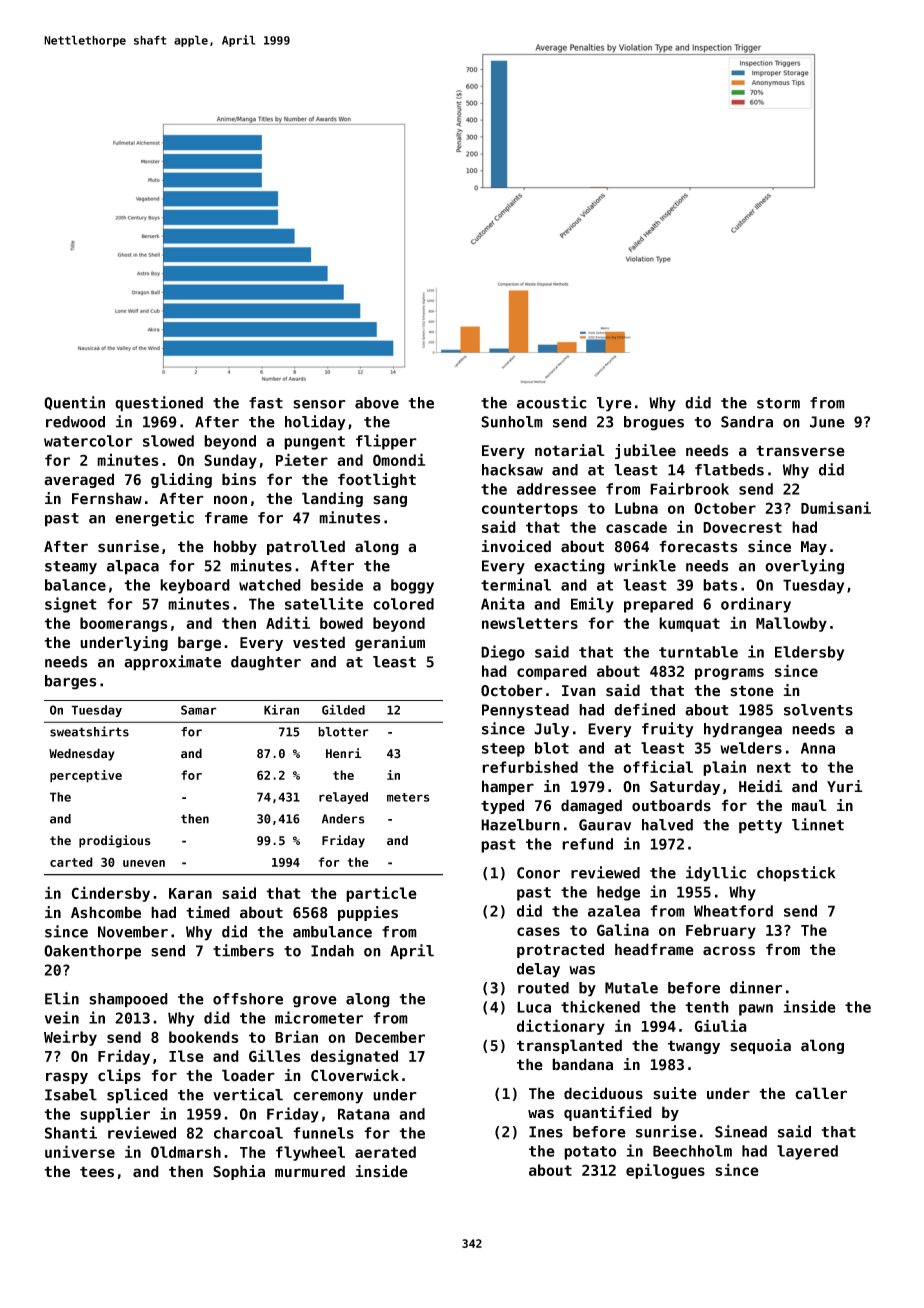  Describe the element at coordinates (818, 710) in the image. I see `solvents` at that location.
